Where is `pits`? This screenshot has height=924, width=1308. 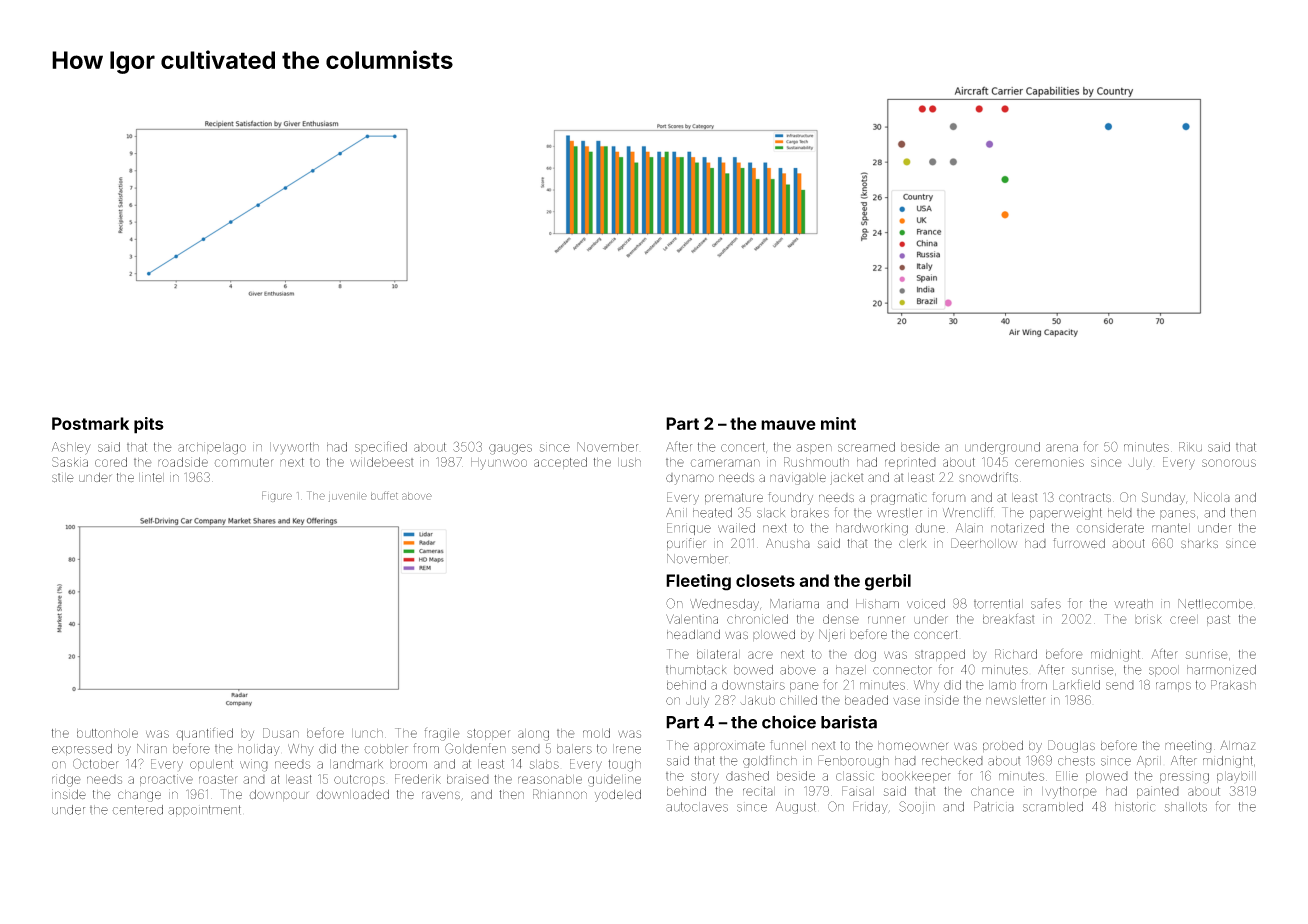 pits is located at coordinates (149, 425).
